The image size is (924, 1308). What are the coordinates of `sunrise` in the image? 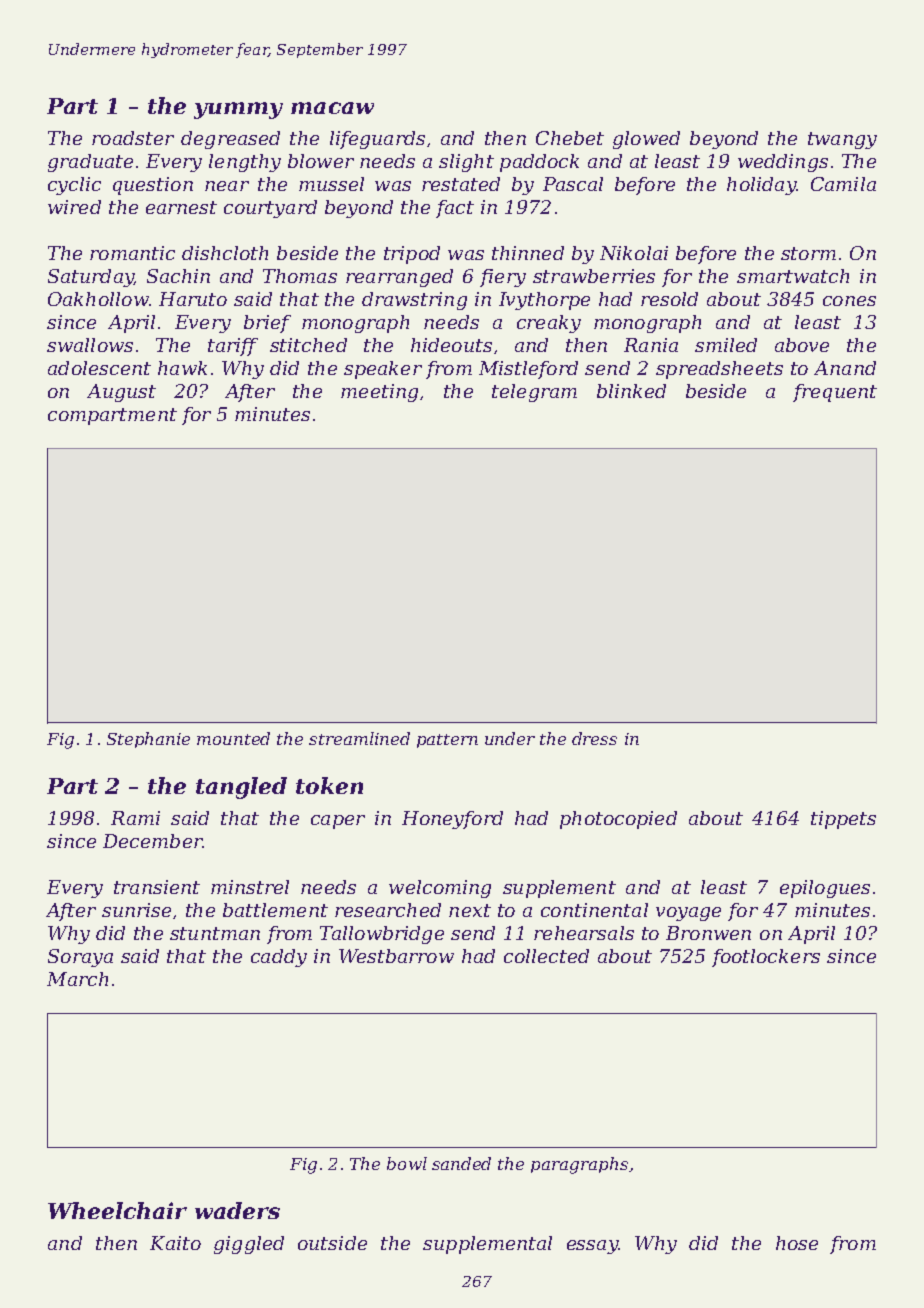 It's located at (136, 910).
